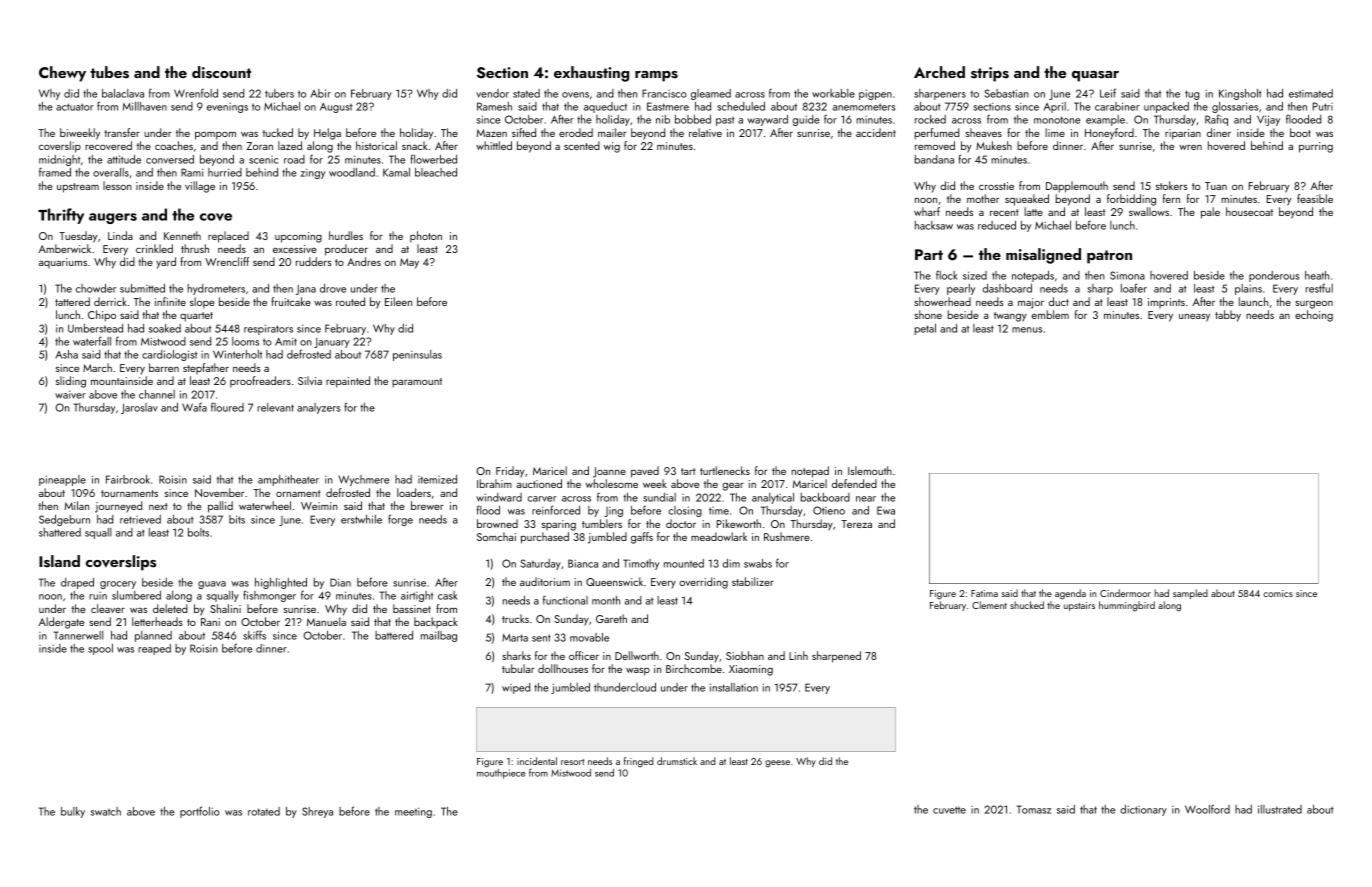 This image has height=887, width=1372. What do you see at coordinates (92, 341) in the image?
I see `waterfall` at bounding box center [92, 341].
